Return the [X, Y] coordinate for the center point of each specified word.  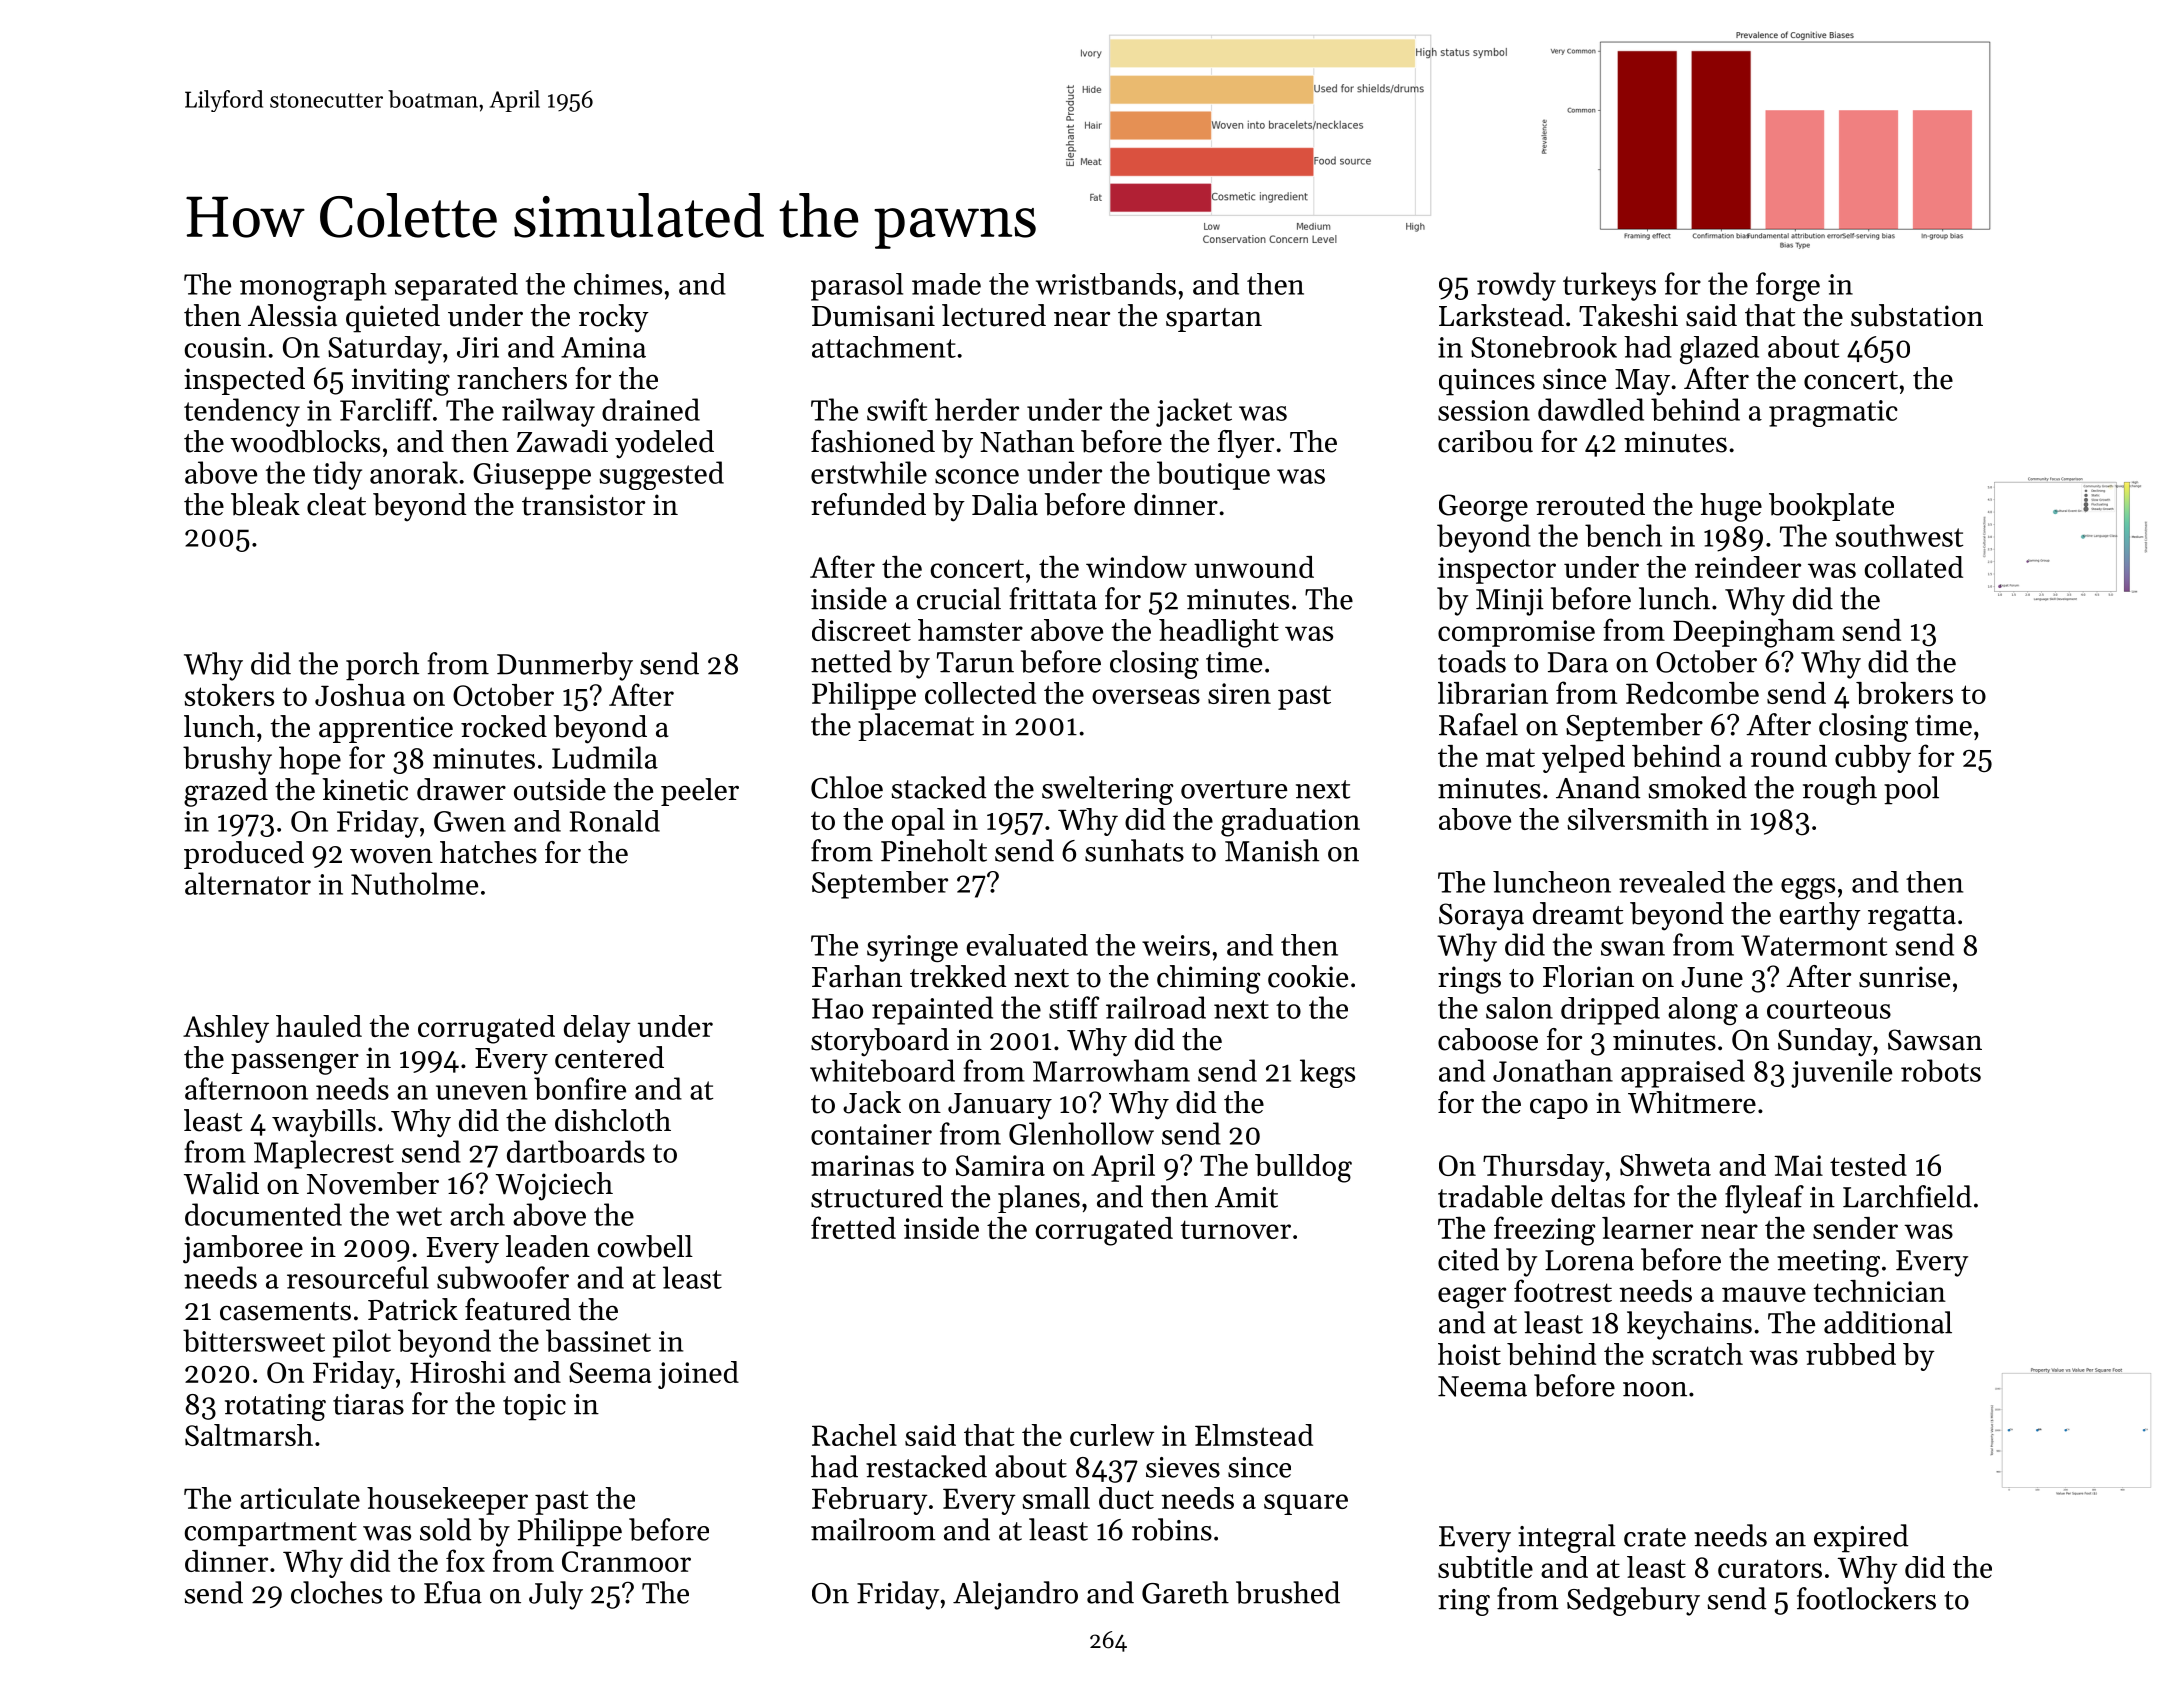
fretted [853, 1227]
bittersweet [254, 1340]
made [946, 284]
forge [1788, 286]
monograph [313, 287]
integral [1567, 1538]
